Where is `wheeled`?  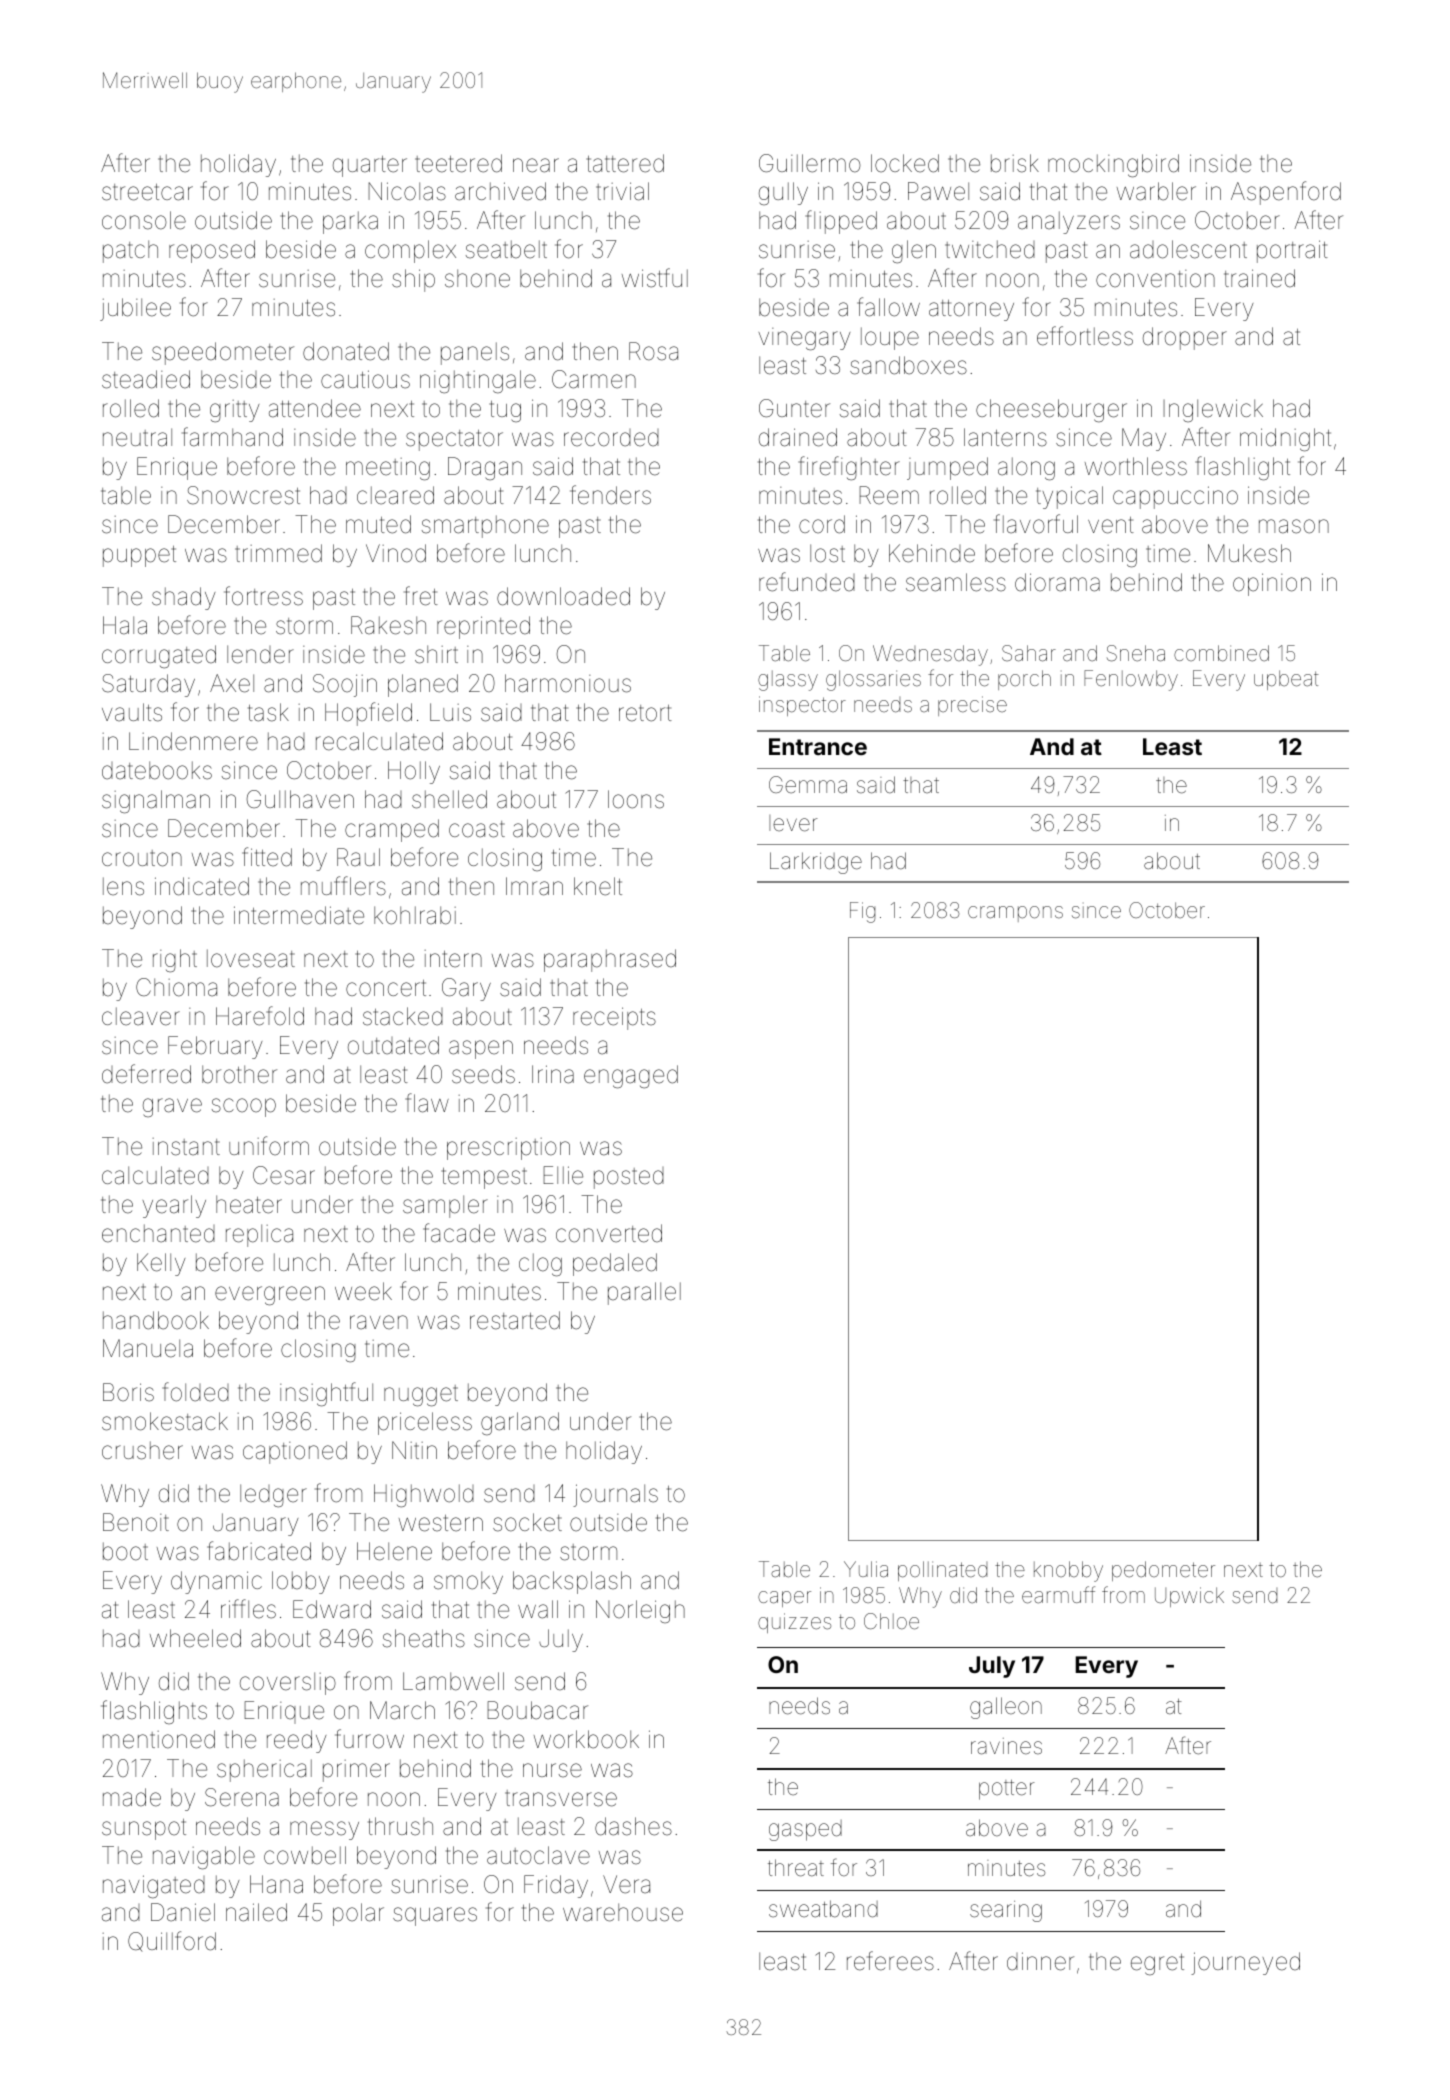 wheeled is located at coordinates (195, 1638).
